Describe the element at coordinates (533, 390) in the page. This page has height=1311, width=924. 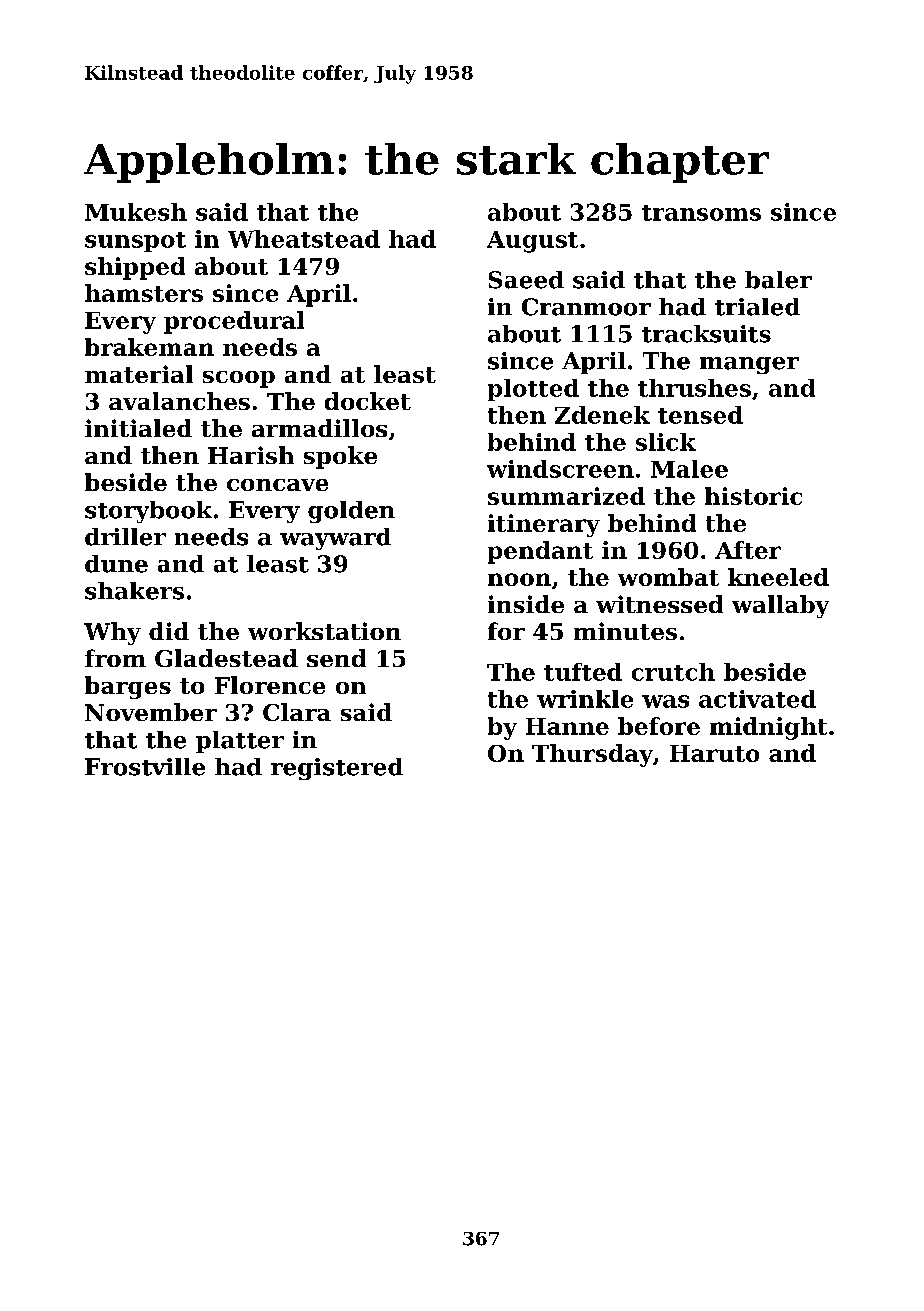
I see `plotted` at that location.
